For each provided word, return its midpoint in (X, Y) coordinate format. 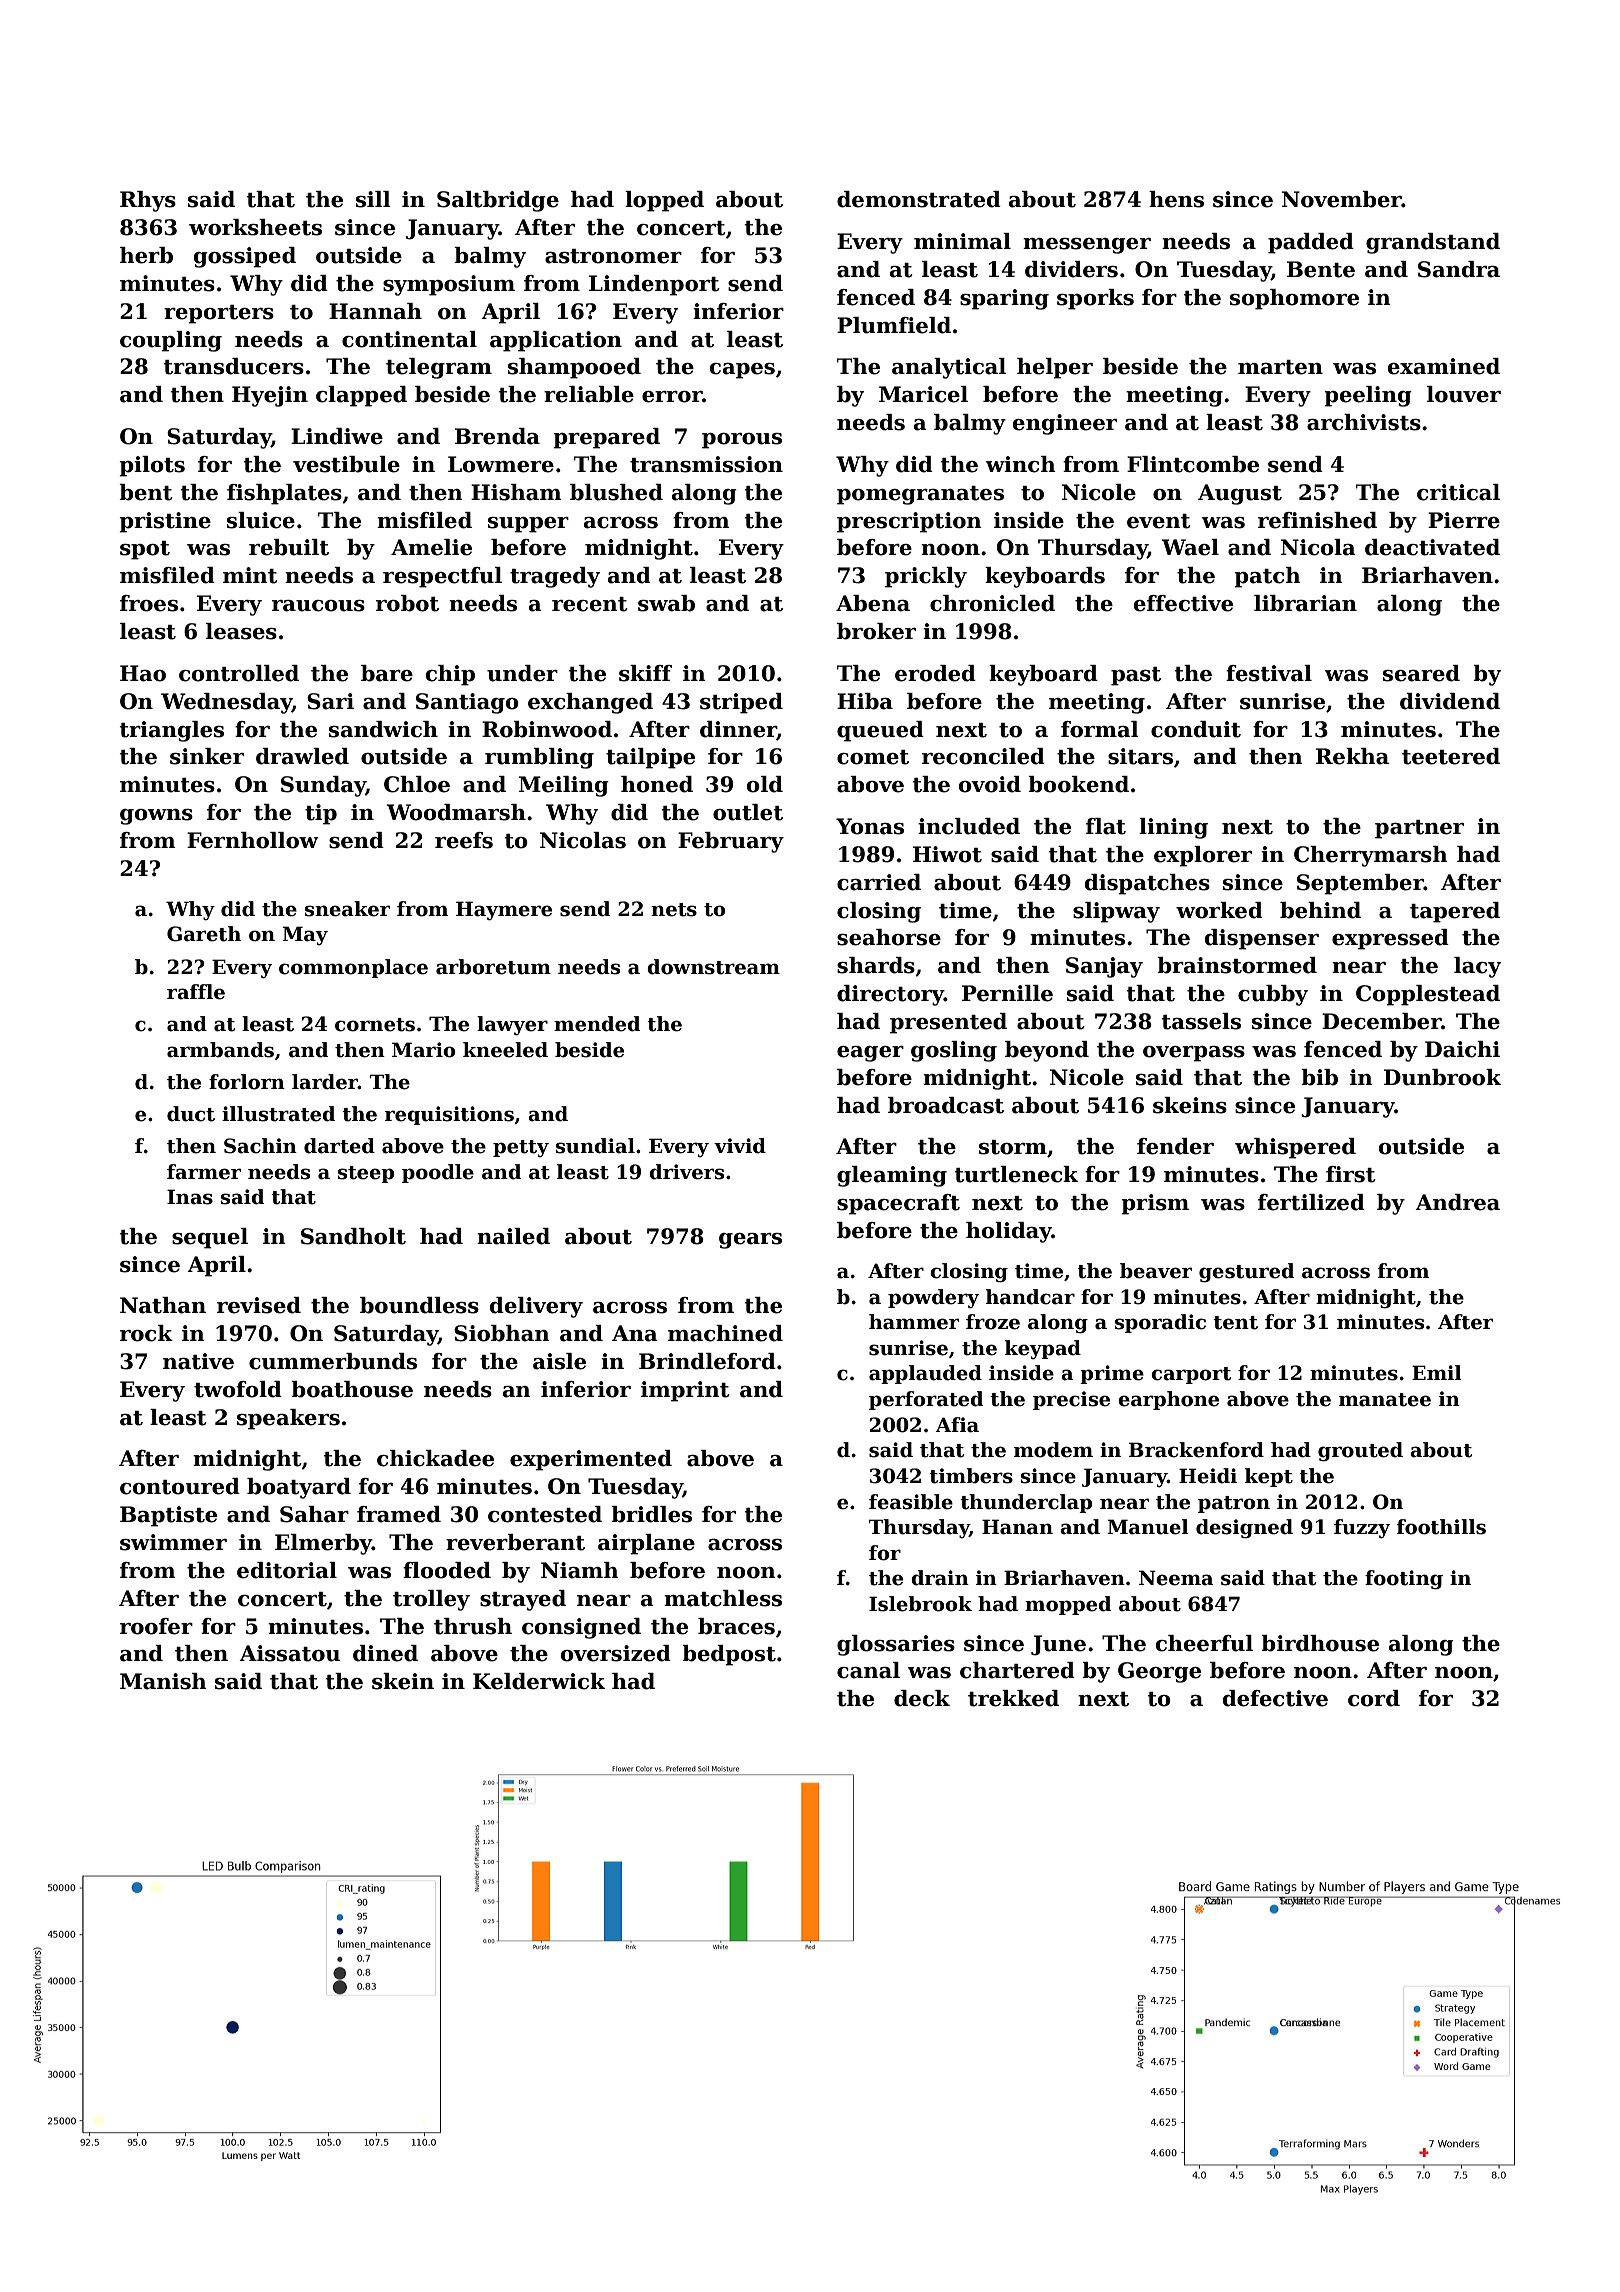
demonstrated (919, 199)
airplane (646, 1544)
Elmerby (323, 1544)
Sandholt (353, 1236)
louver (1464, 394)
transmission (706, 464)
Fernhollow (253, 840)
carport (1191, 1375)
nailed (513, 1236)
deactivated (1432, 547)
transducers (234, 366)
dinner (738, 730)
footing (1404, 1580)
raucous (318, 606)
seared (1421, 673)
